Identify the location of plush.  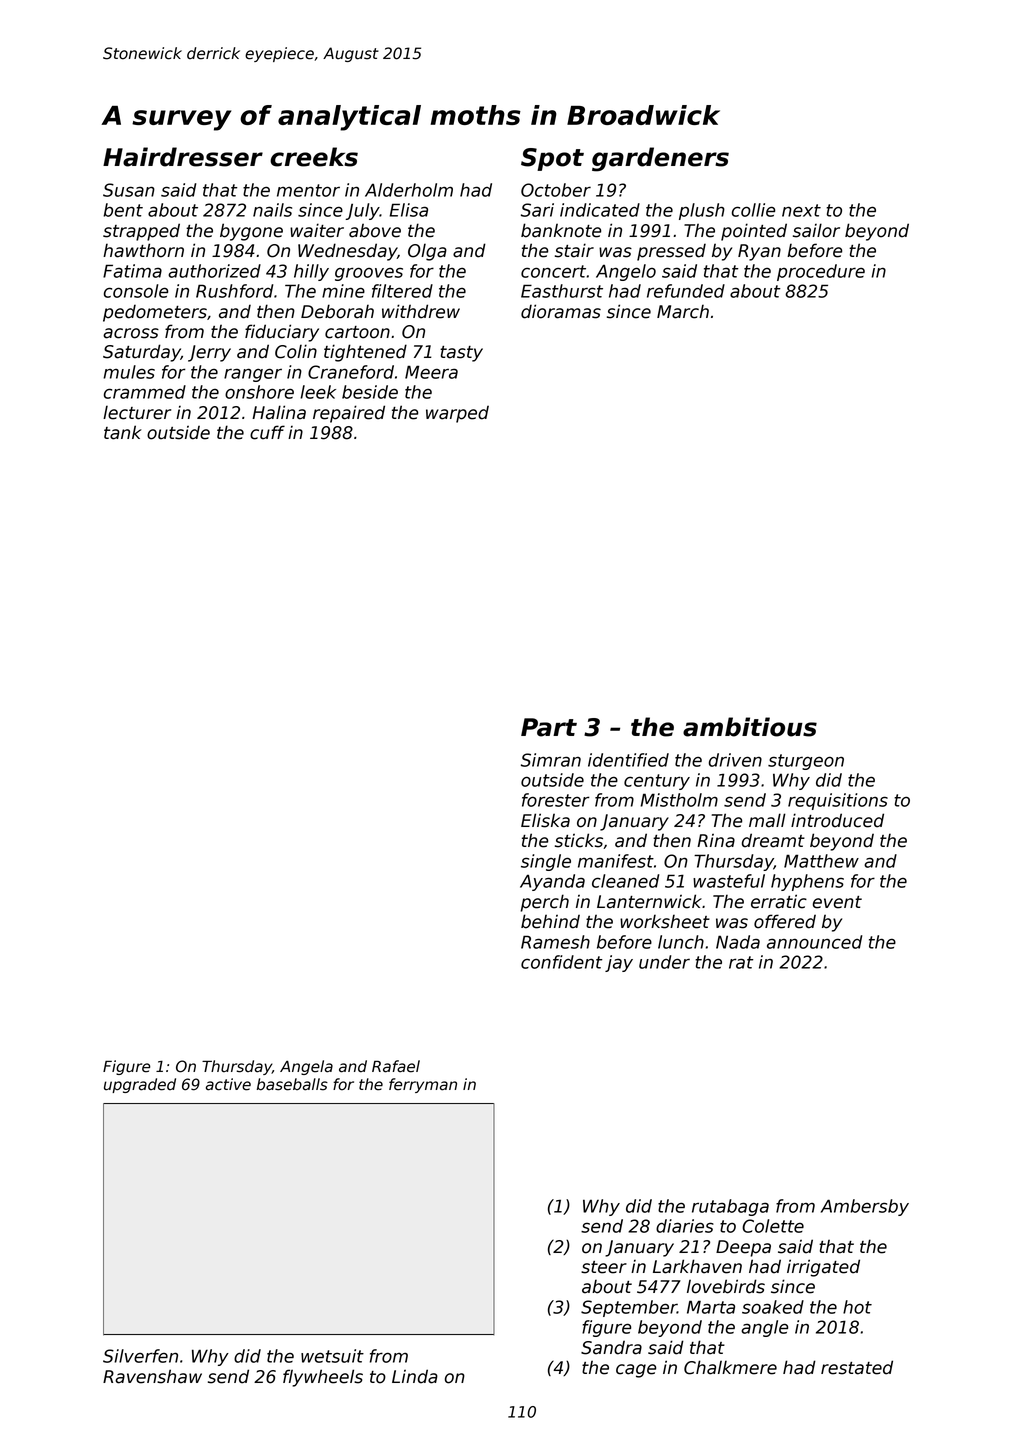
(702, 211).
